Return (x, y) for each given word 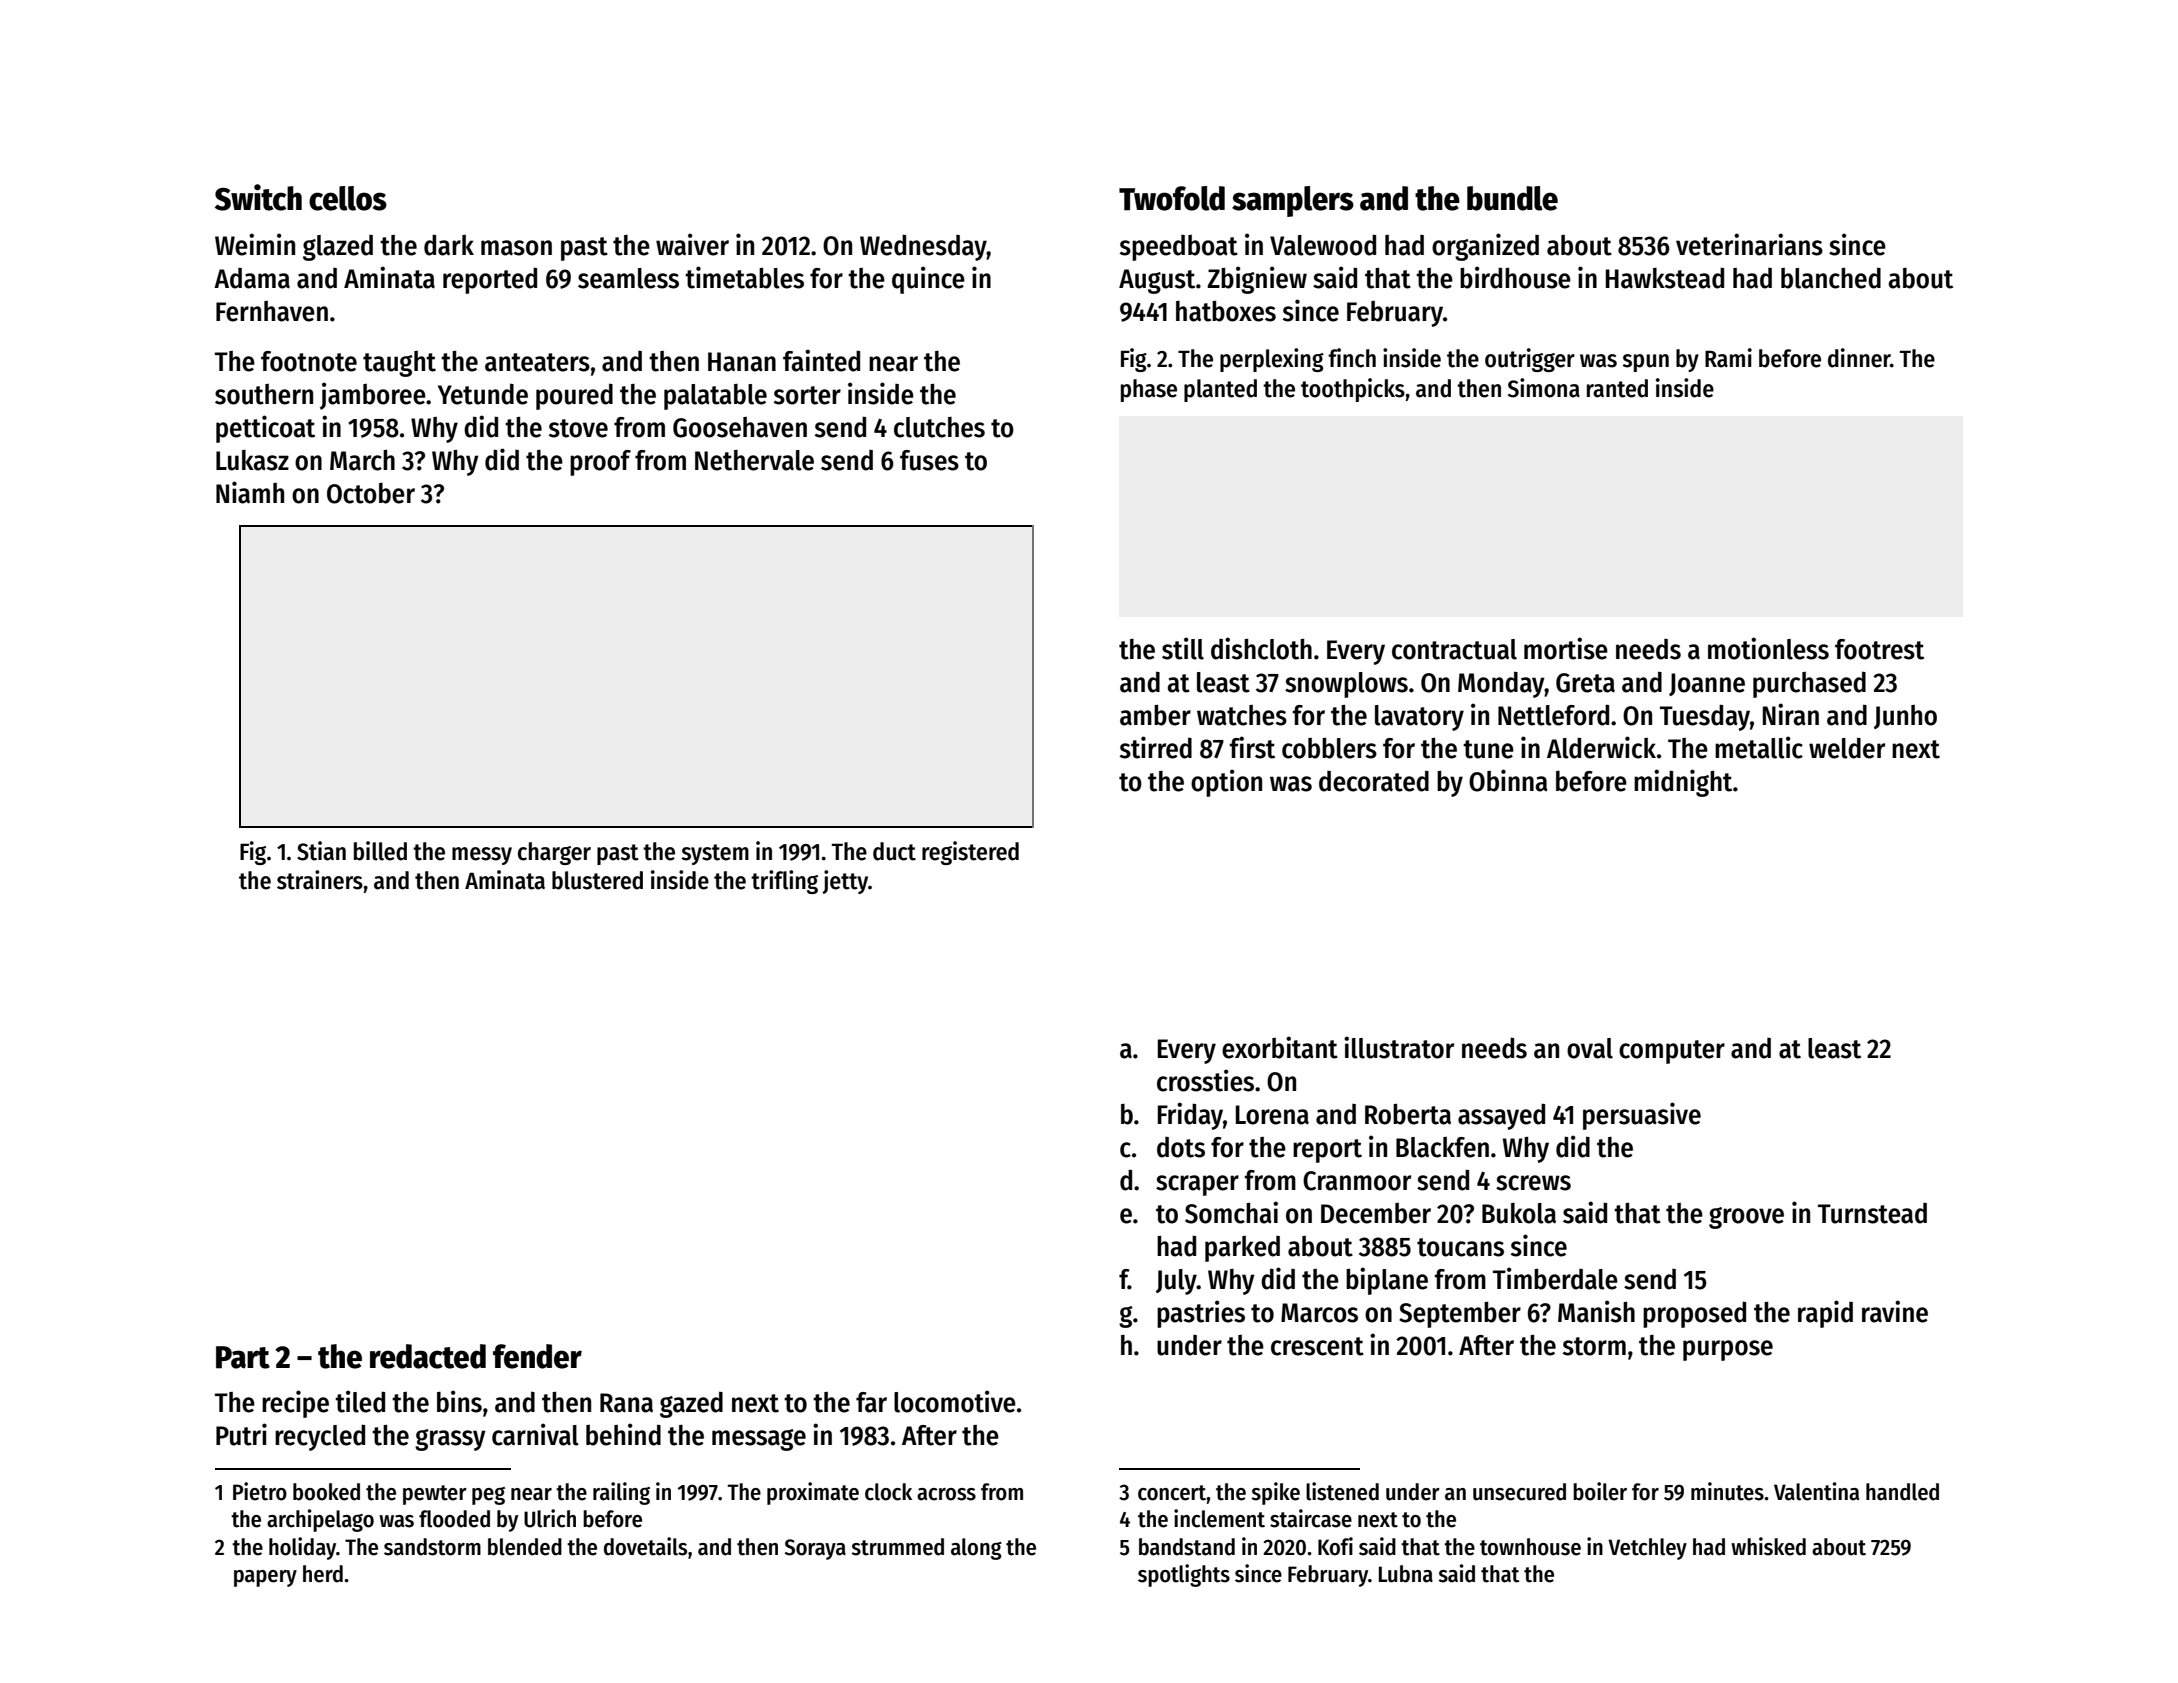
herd (323, 1574)
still (1183, 648)
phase (1149, 390)
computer (1672, 1052)
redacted (428, 1356)
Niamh (250, 492)
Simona (1544, 388)
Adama (252, 278)
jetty (845, 882)
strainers (320, 880)
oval (1590, 1048)
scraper (1197, 1185)
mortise (1566, 648)
